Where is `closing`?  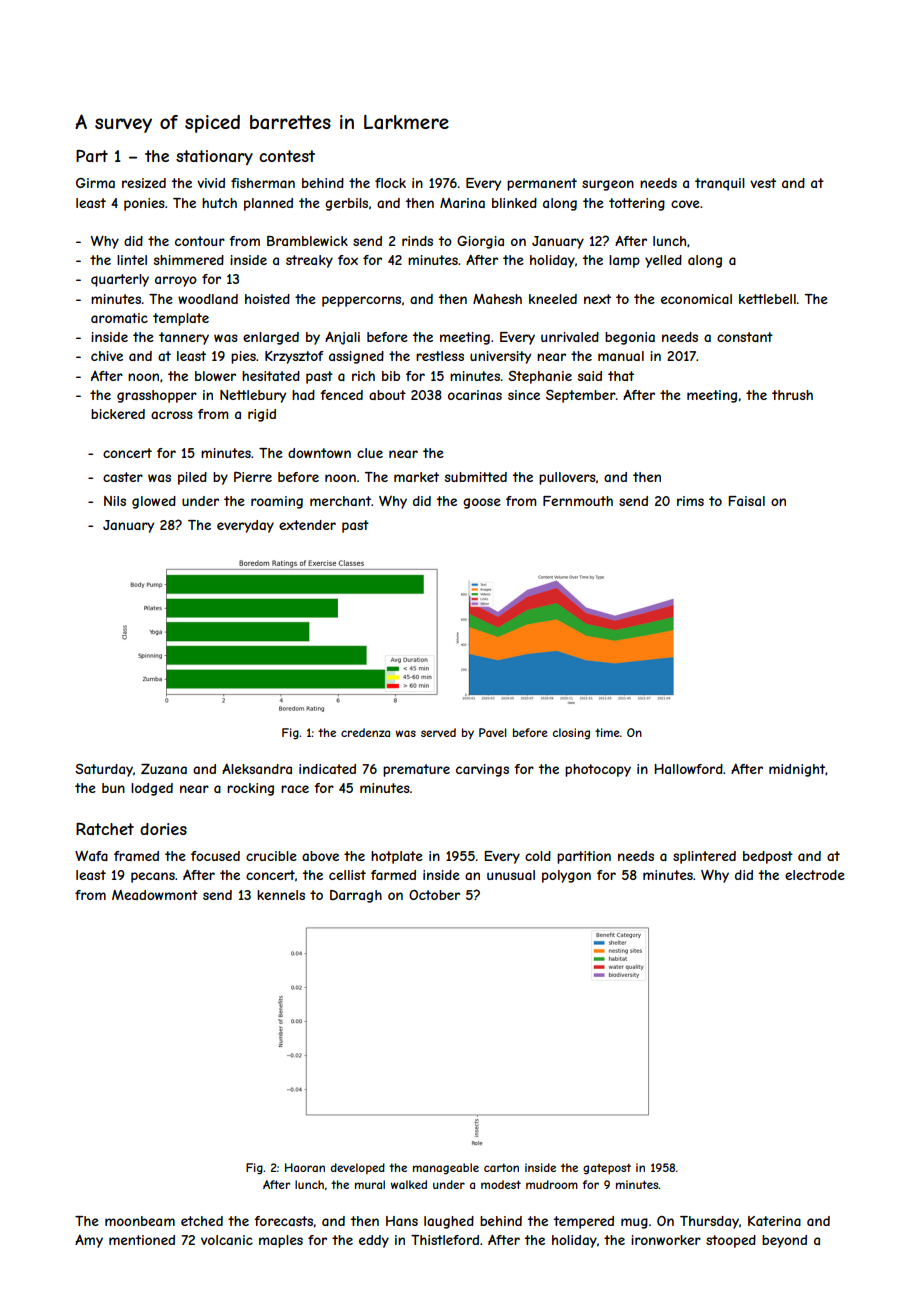 closing is located at coordinates (571, 733).
